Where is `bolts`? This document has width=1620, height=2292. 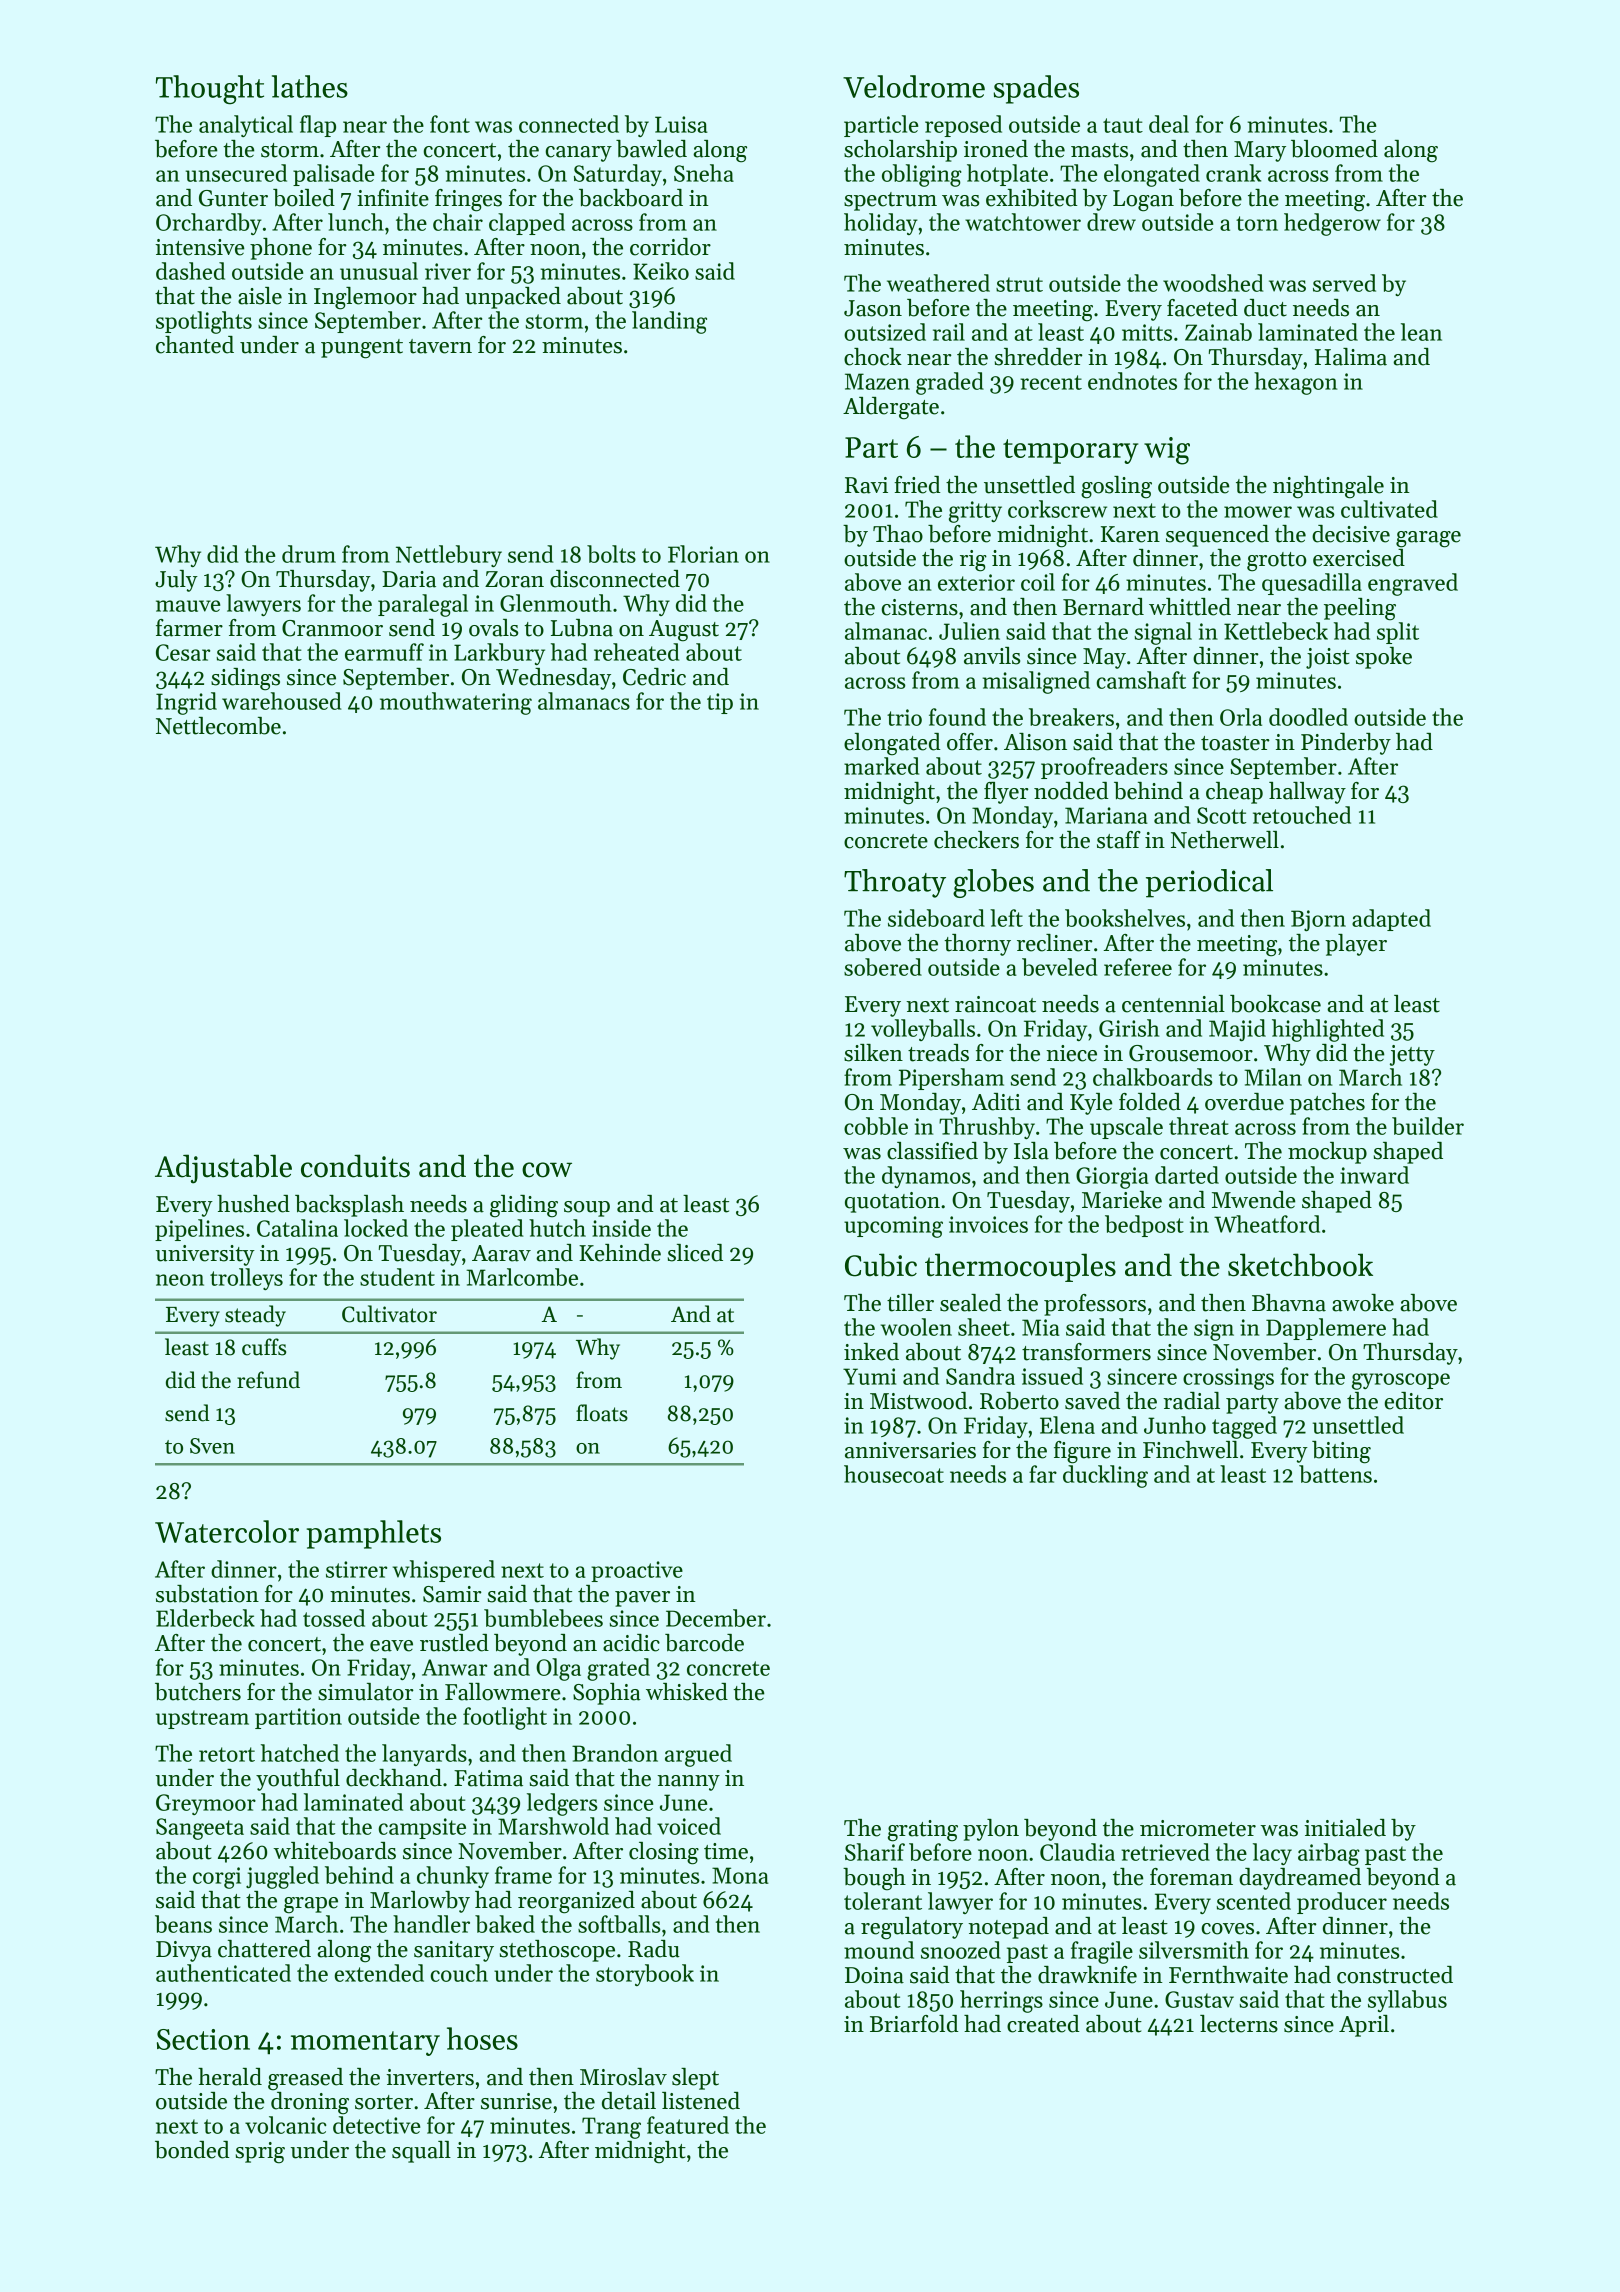 bolts is located at coordinates (611, 554).
